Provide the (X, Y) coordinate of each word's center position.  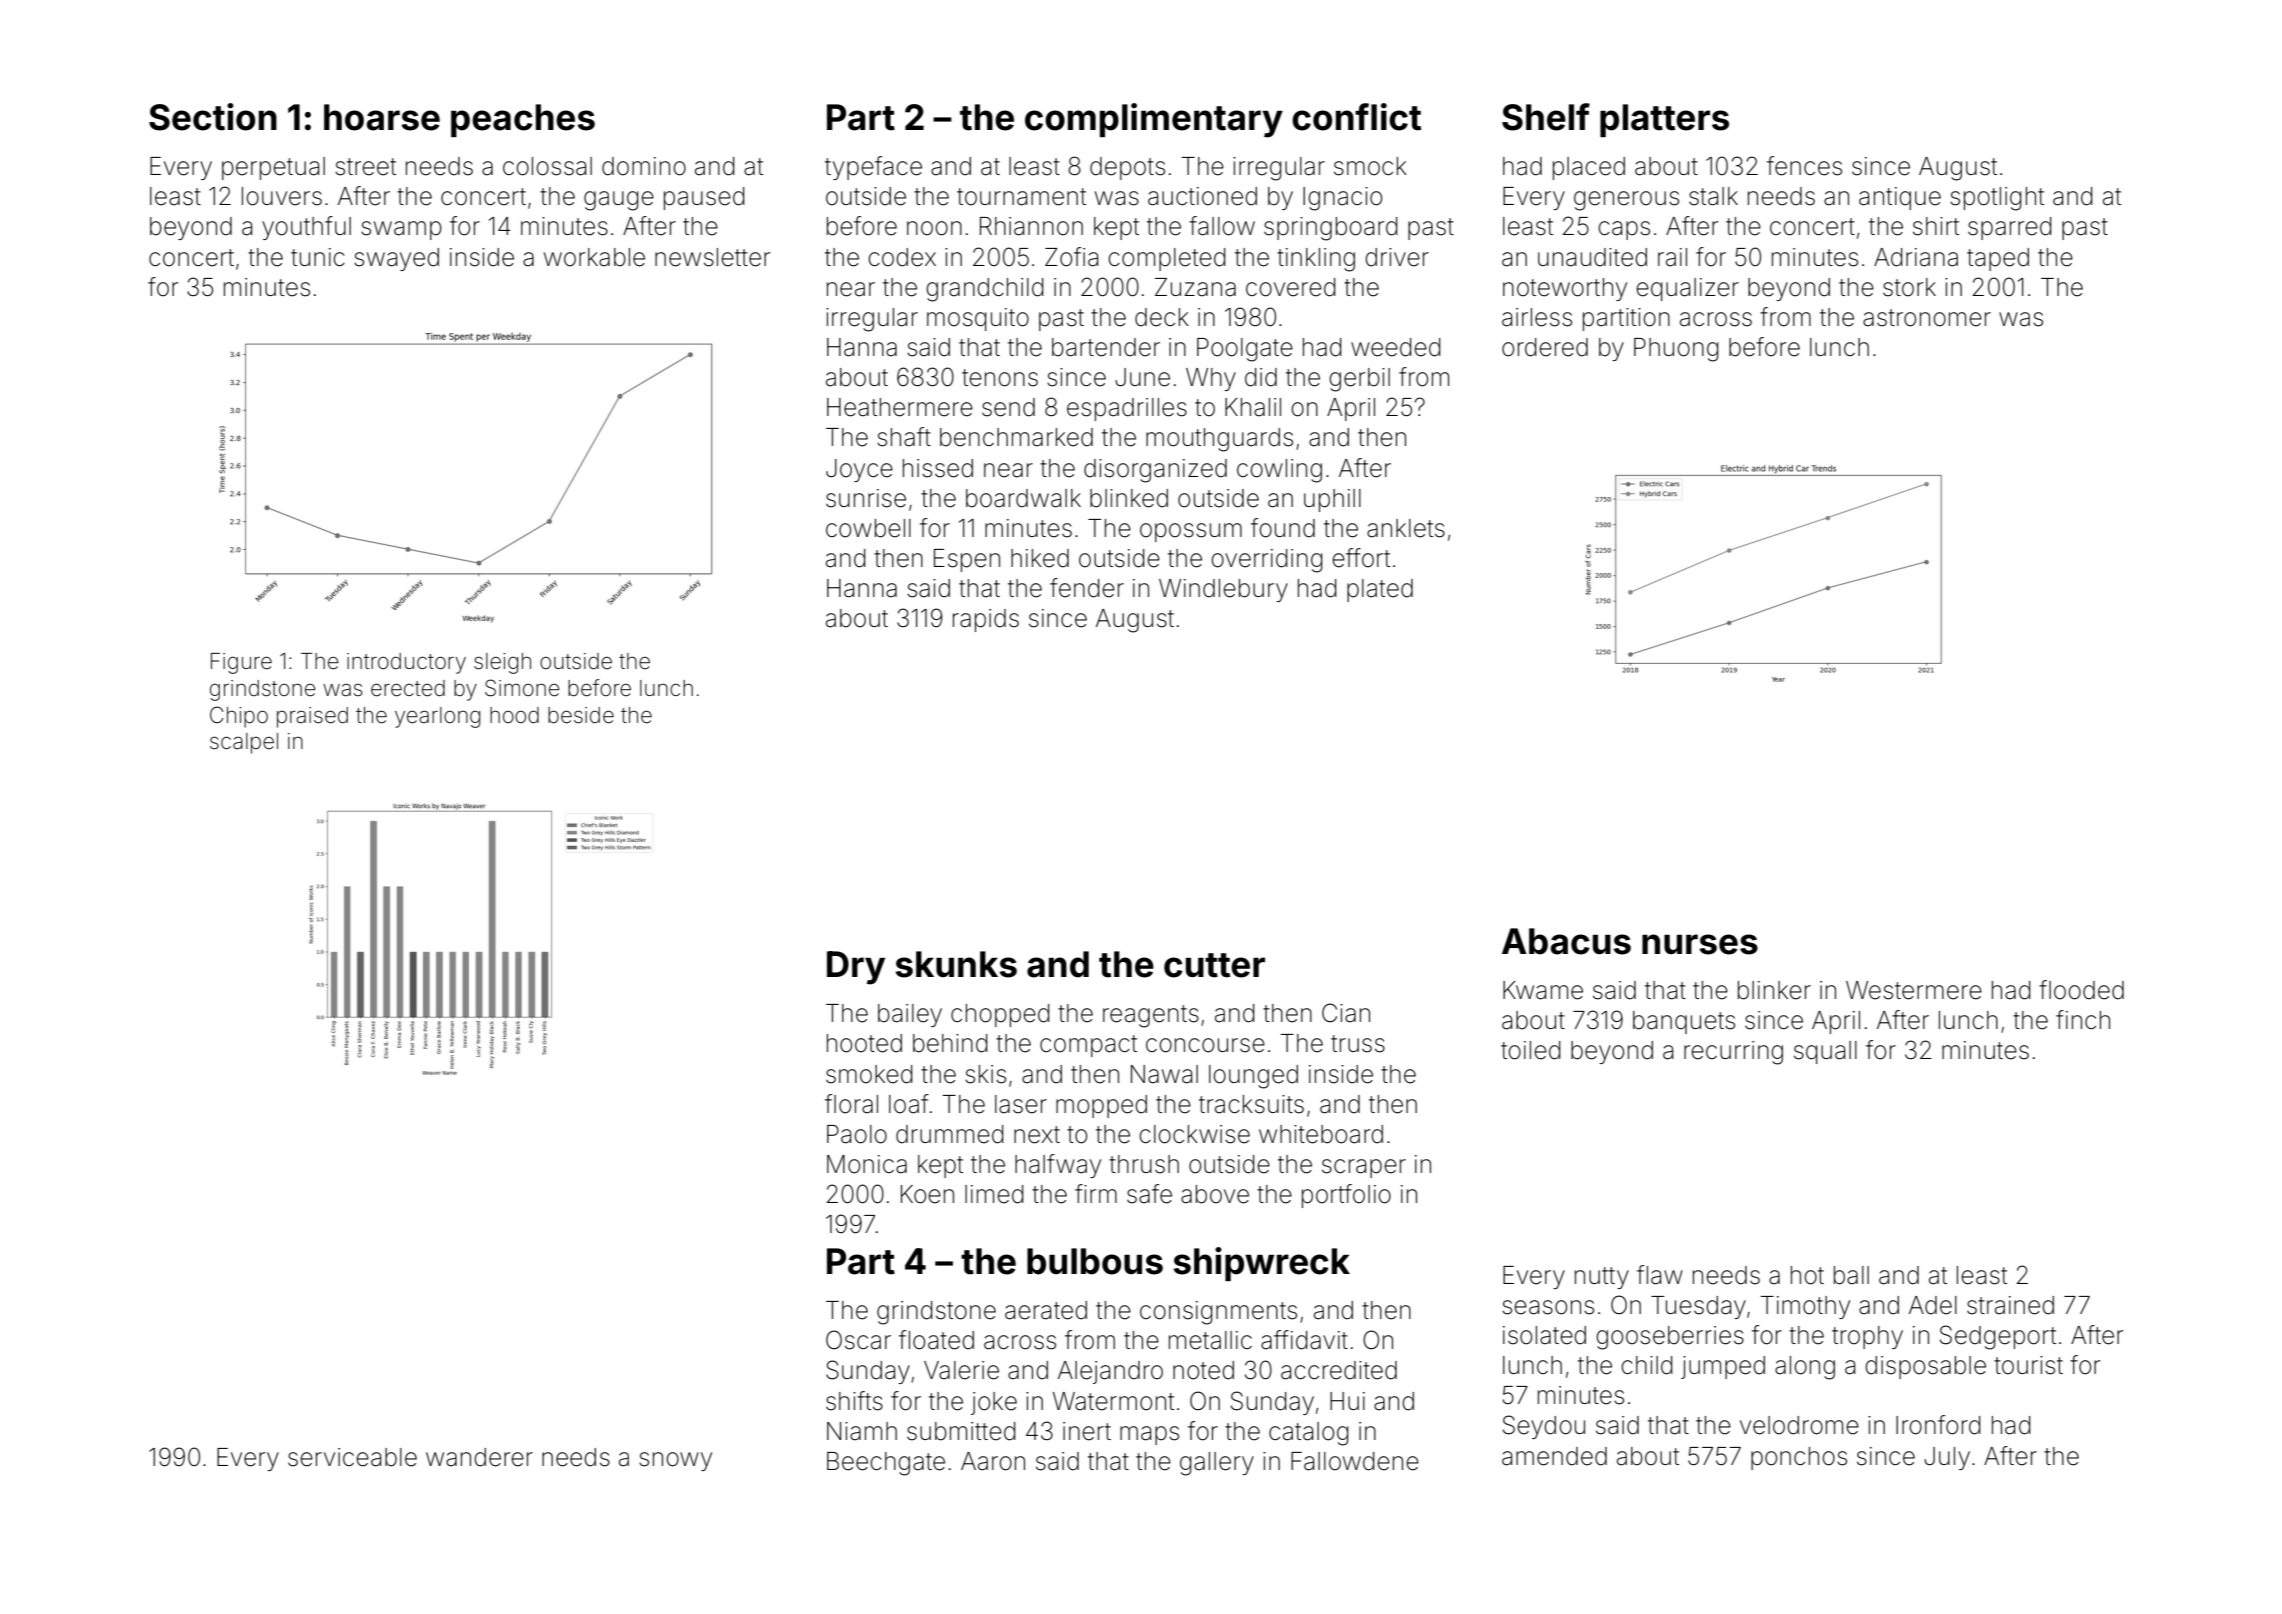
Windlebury (1223, 590)
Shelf (1546, 117)
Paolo (857, 1134)
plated (1380, 590)
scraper (1364, 1168)
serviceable (352, 1457)
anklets (1406, 528)
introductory (406, 663)
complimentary (1154, 120)
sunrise (866, 498)
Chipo (239, 717)
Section (213, 117)
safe (1149, 1194)
